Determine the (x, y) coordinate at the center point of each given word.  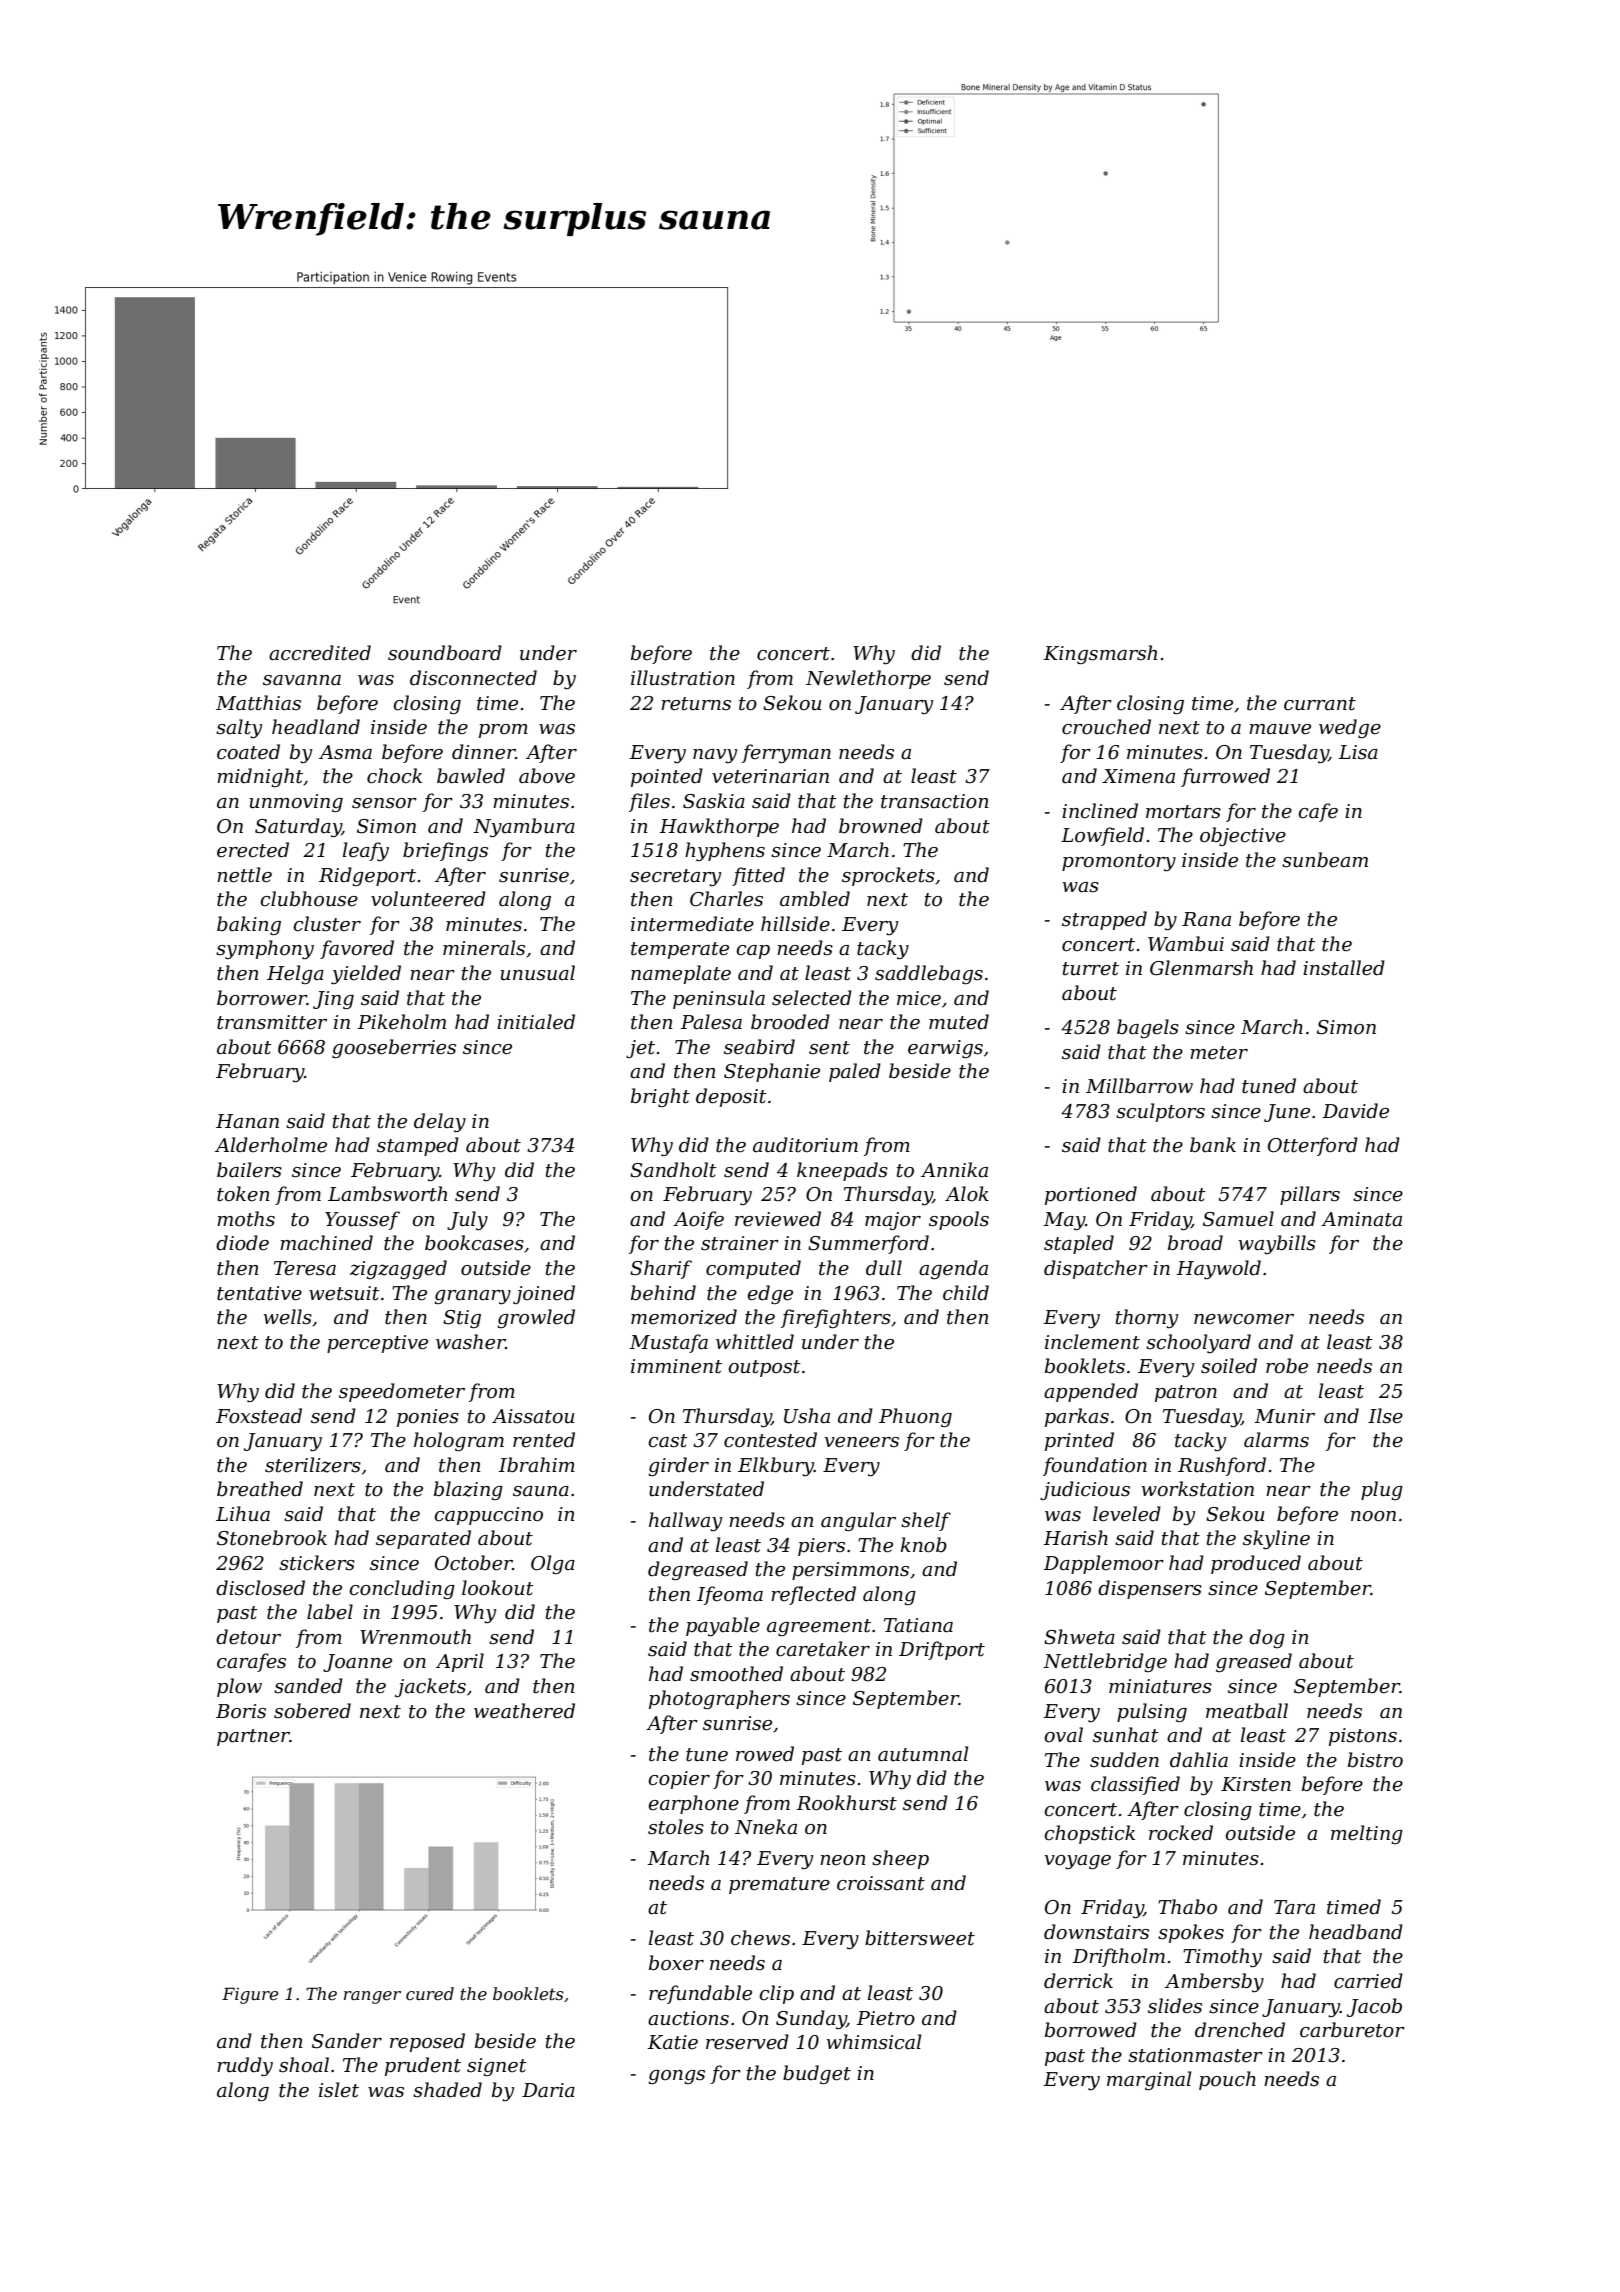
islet (339, 2090)
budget (817, 2074)
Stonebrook (272, 1538)
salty (239, 729)
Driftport (942, 1650)
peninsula (719, 999)
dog (1267, 1638)
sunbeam (1325, 860)
